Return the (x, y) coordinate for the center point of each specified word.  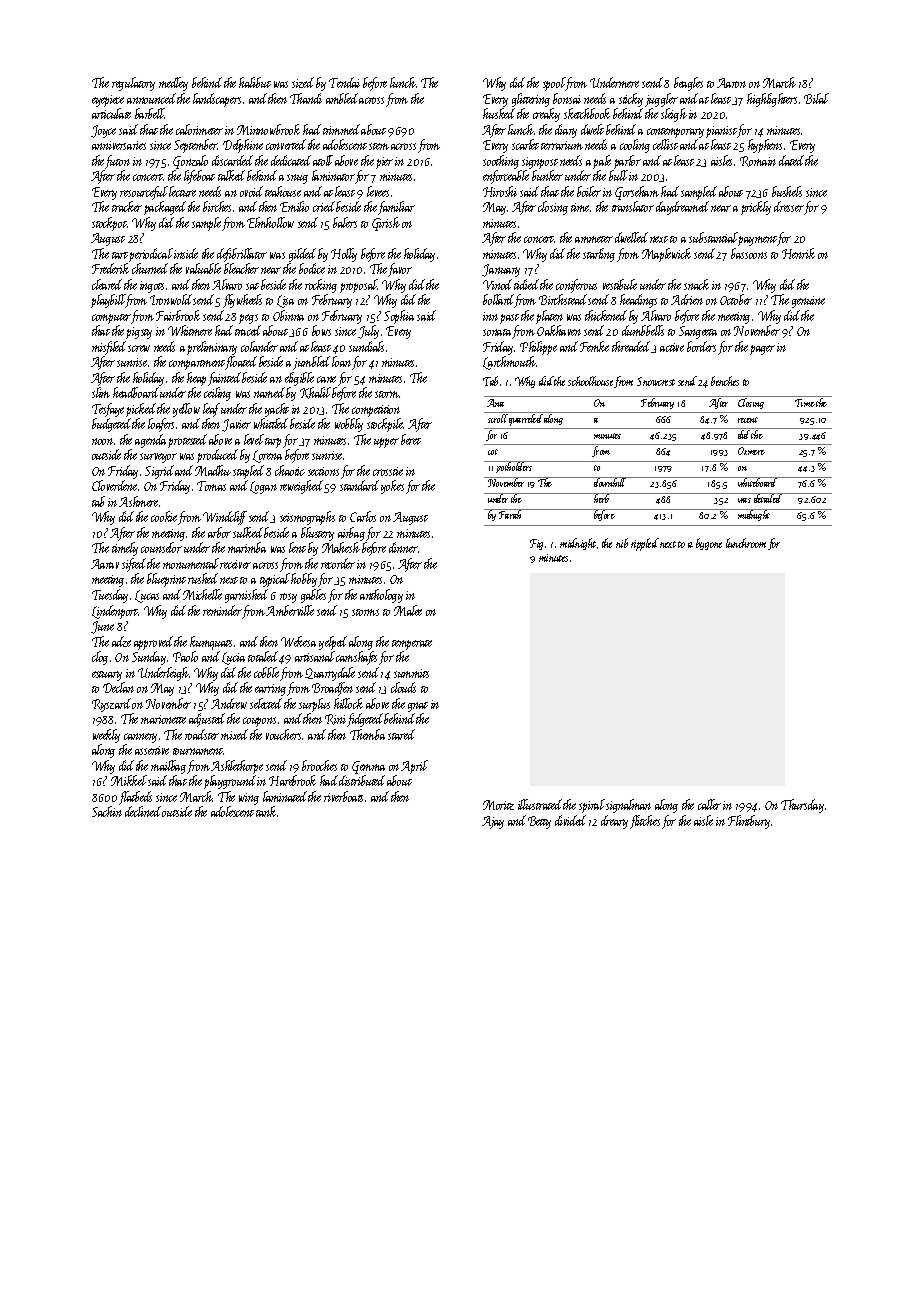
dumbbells (643, 330)
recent (748, 420)
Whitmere (190, 330)
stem (379, 146)
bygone (709, 544)
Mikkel (129, 780)
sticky (631, 100)
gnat (418, 707)
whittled (271, 423)
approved (153, 643)
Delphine (243, 146)
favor (400, 270)
